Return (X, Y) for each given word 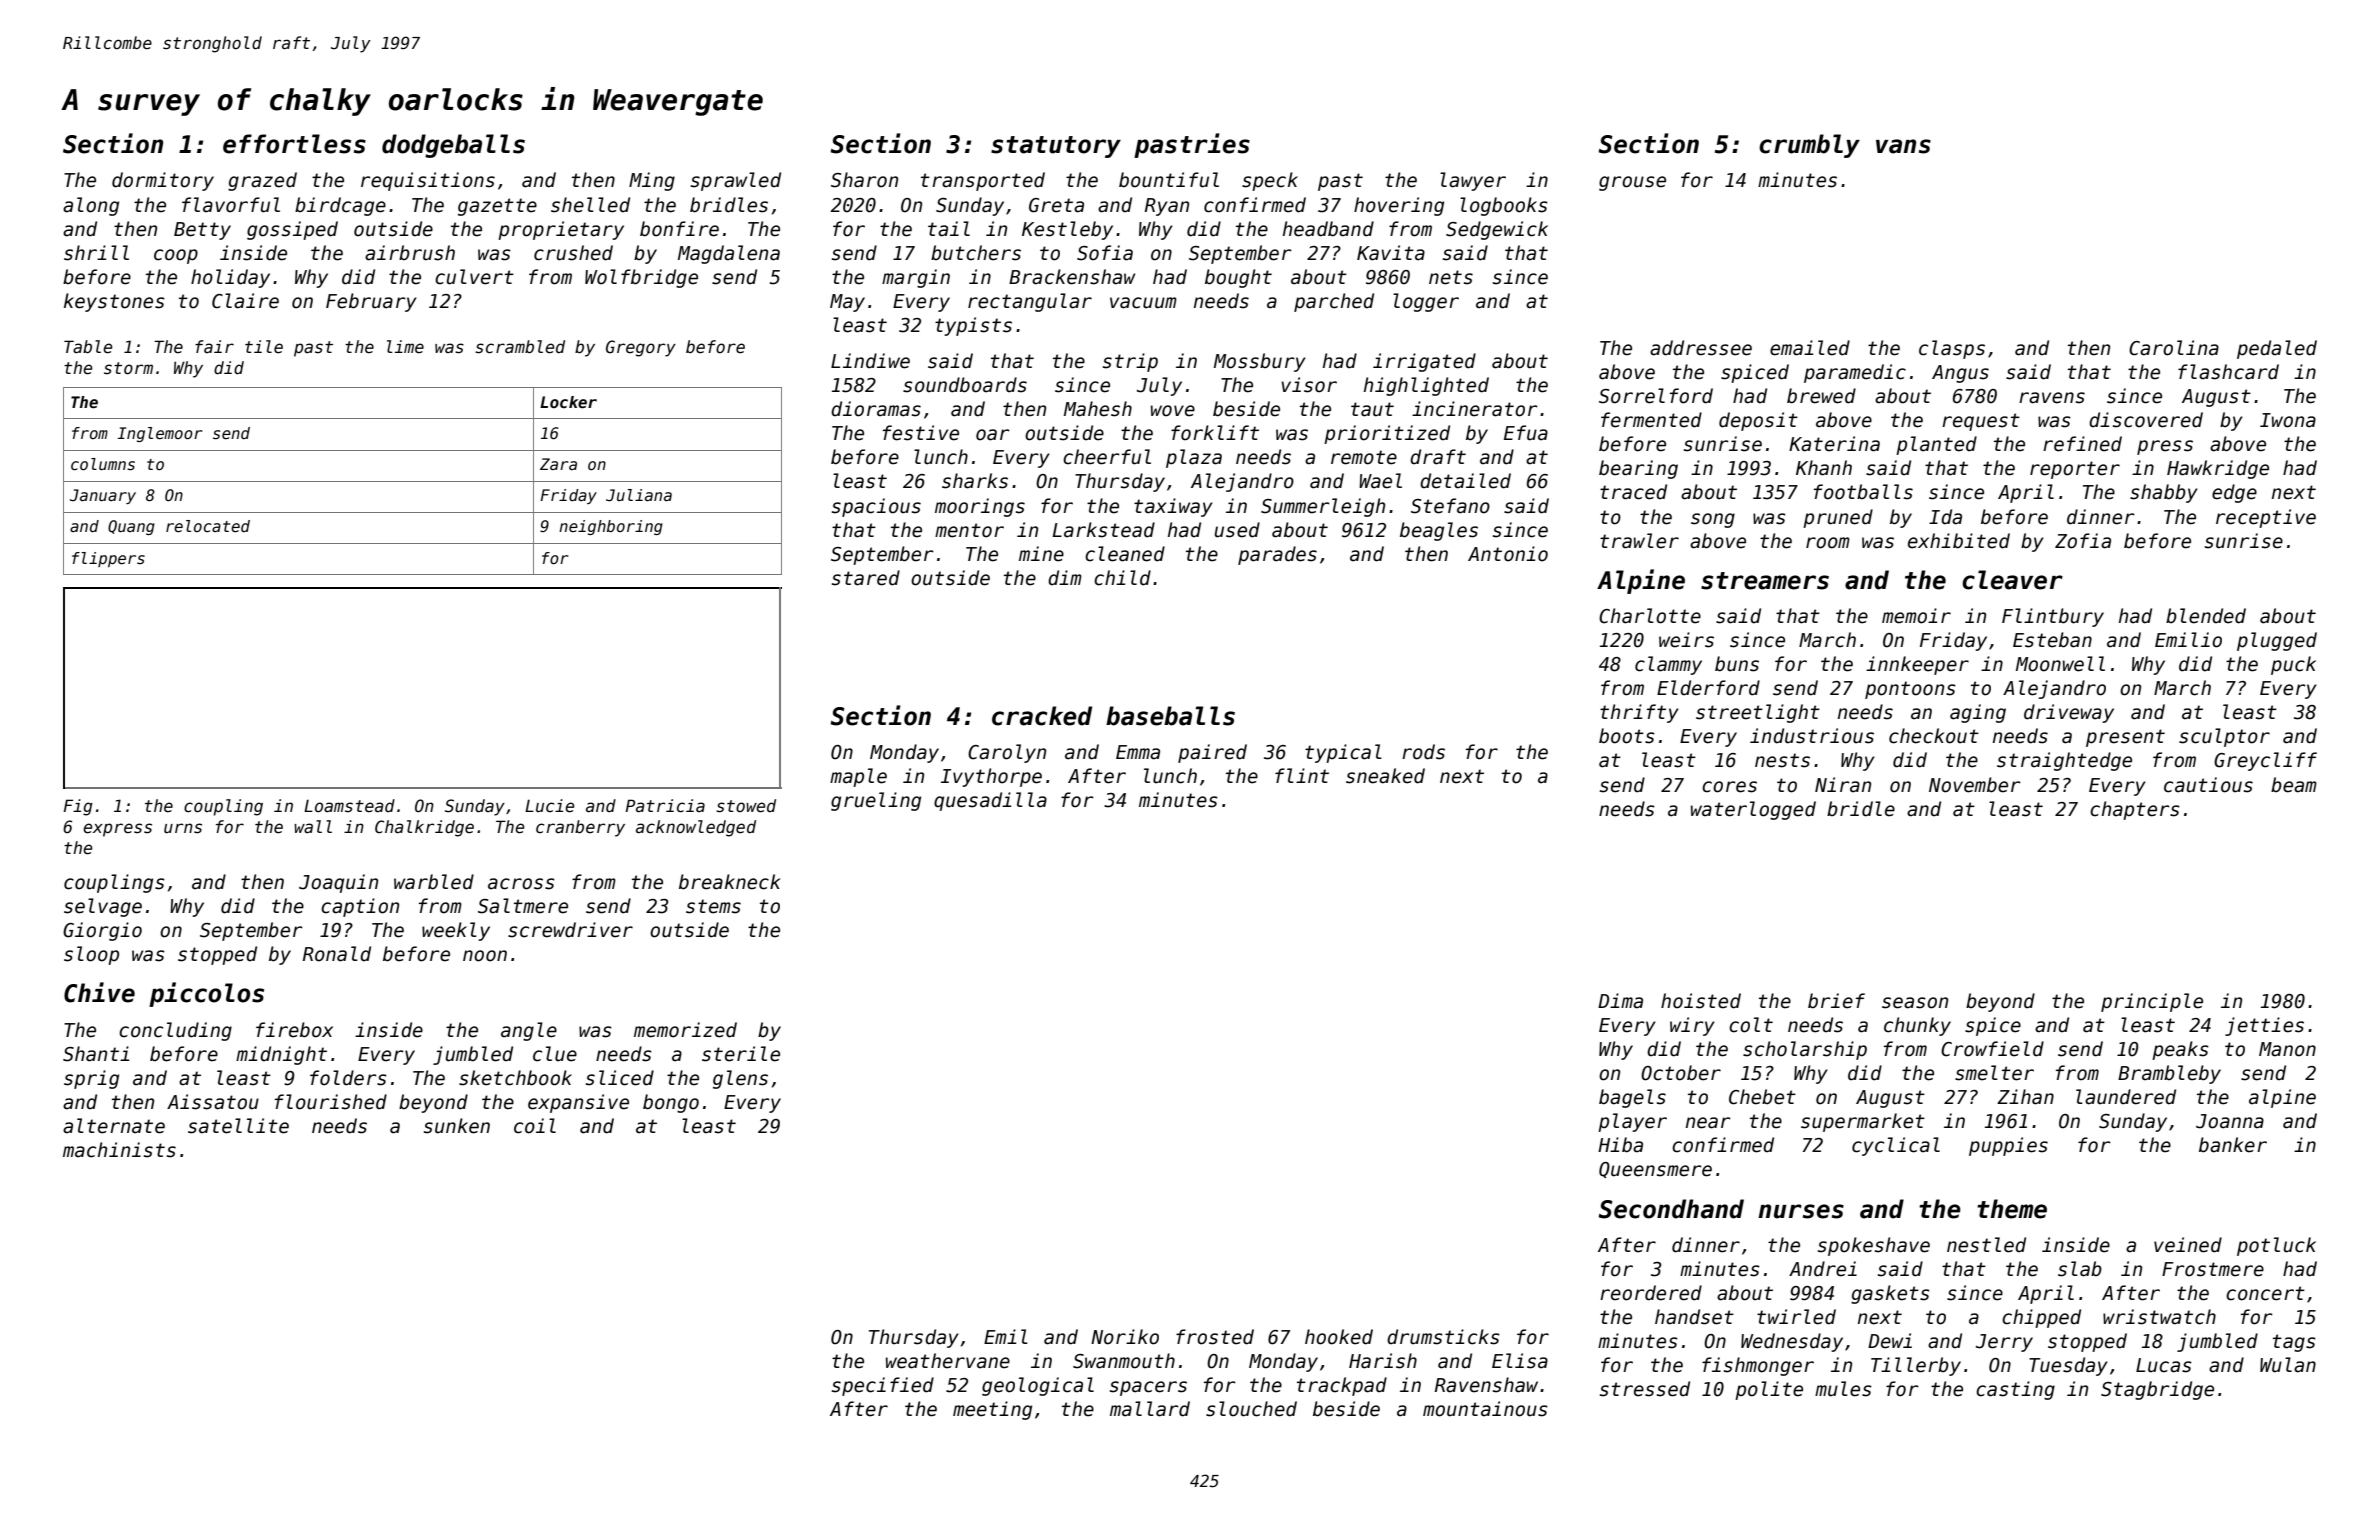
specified (883, 1386)
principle (2152, 1002)
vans (1903, 146)
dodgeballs (453, 146)
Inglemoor (160, 434)
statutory (1056, 147)
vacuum (1143, 303)
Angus (1960, 374)
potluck (2276, 1246)
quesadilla (990, 801)
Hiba (1620, 1145)
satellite (238, 1126)
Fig (78, 807)
